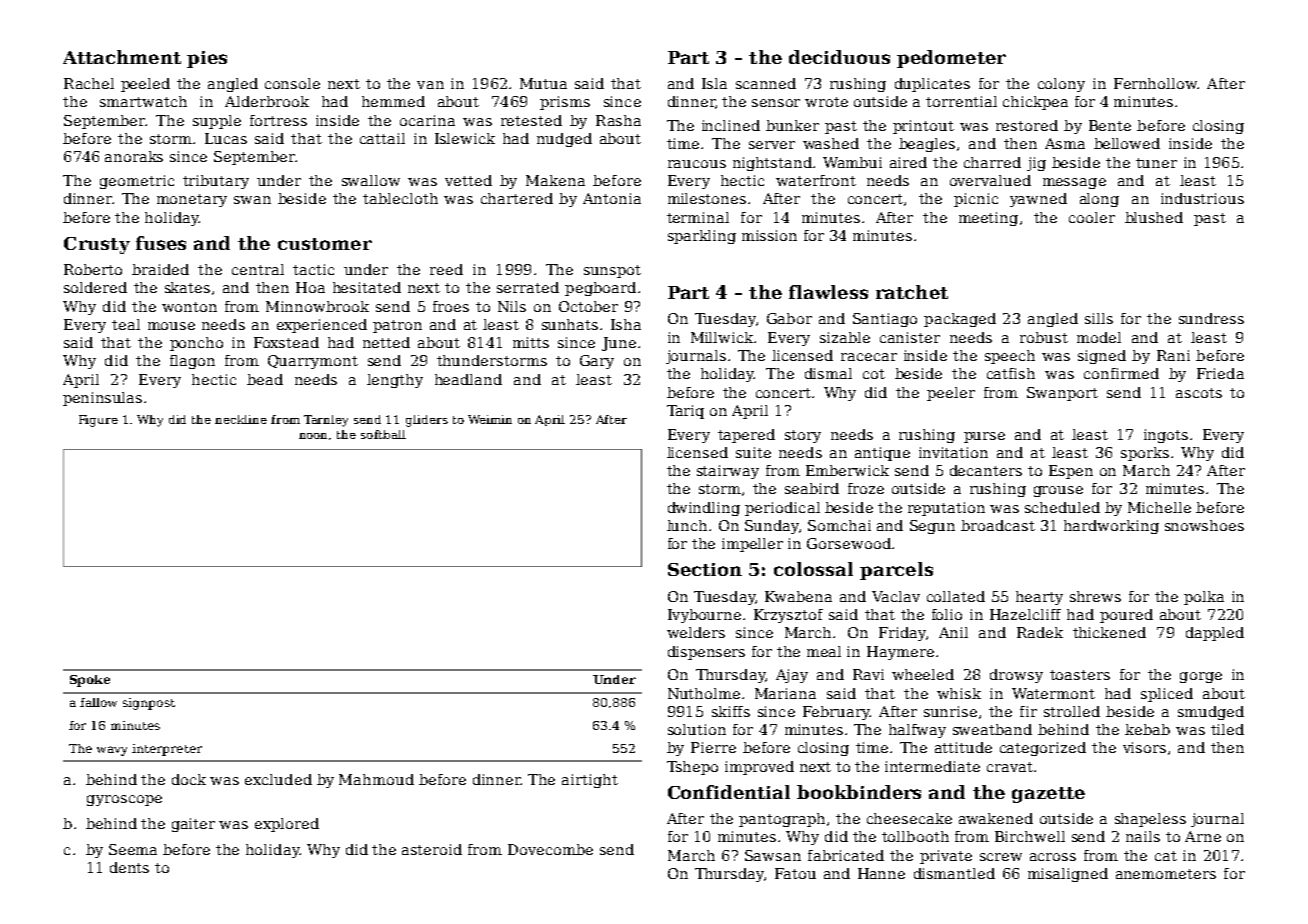  What do you see at coordinates (961, 101) in the document?
I see `torrential` at bounding box center [961, 101].
